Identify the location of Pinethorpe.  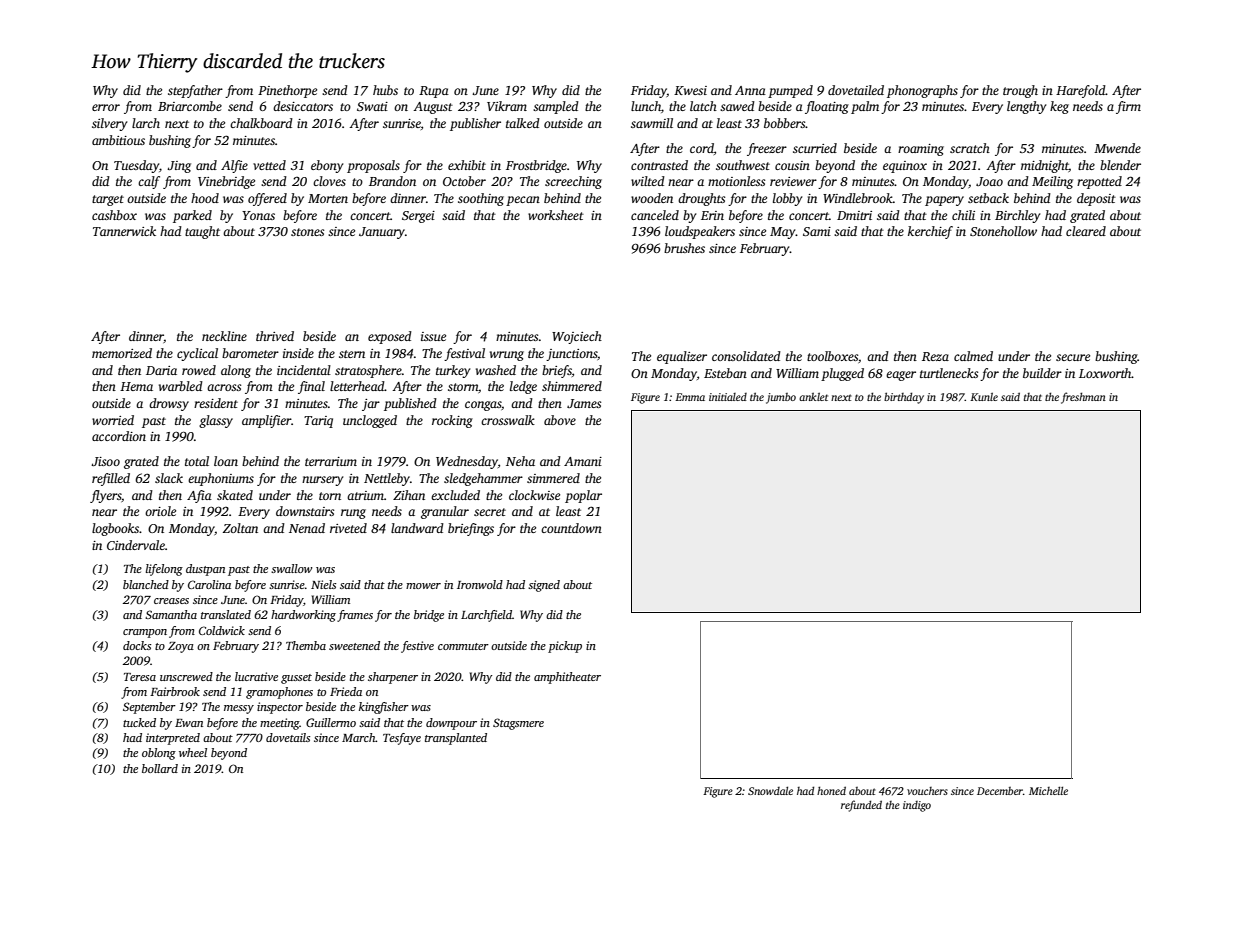
(287, 91).
